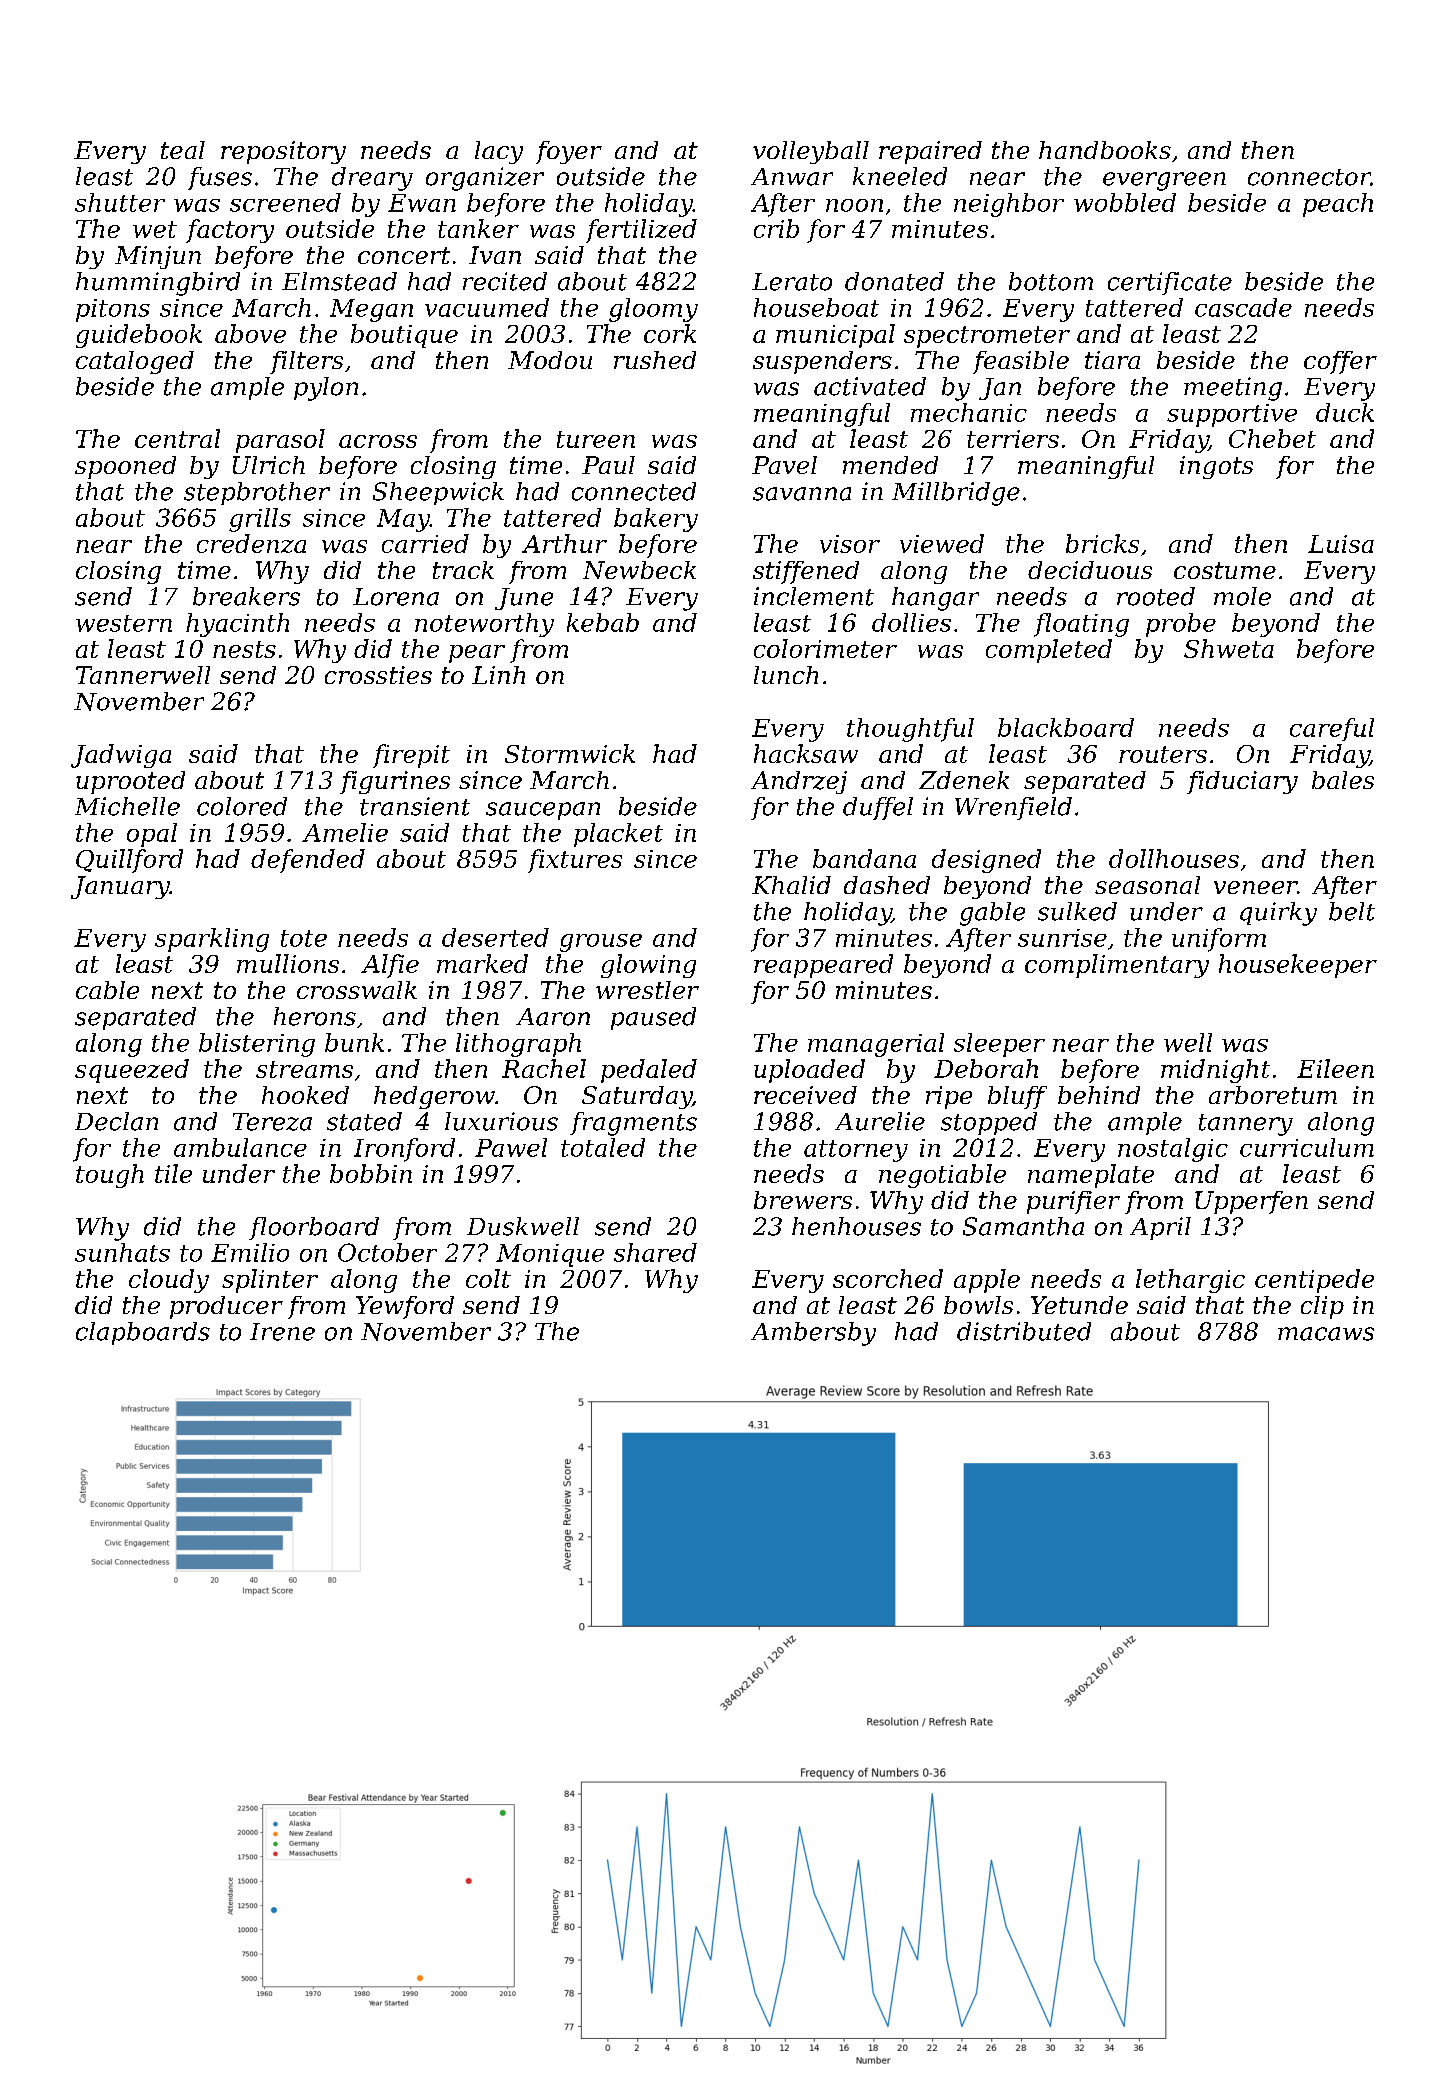  What do you see at coordinates (806, 753) in the page?
I see `hacksaw` at bounding box center [806, 753].
